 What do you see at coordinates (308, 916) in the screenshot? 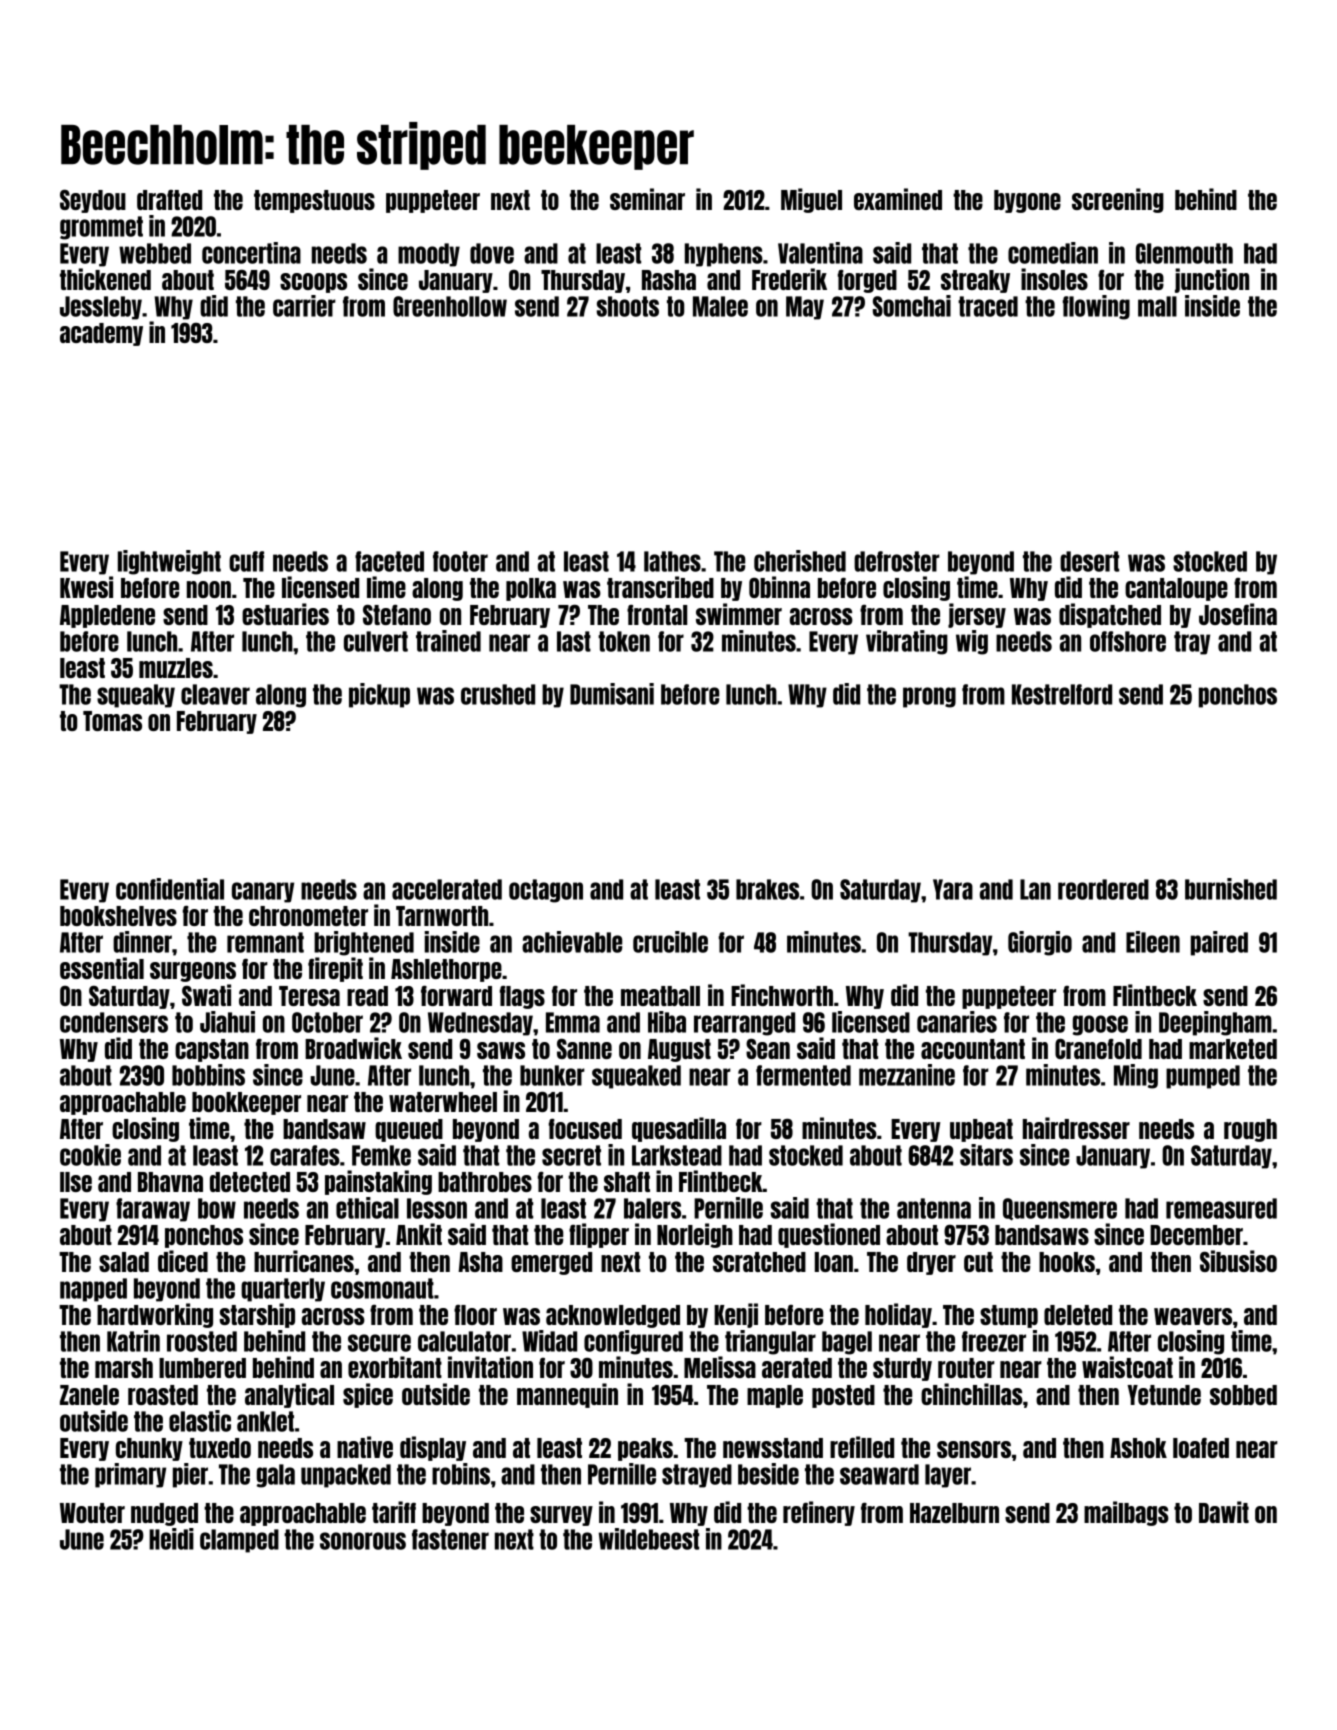
I see `chronometer` at bounding box center [308, 916].
